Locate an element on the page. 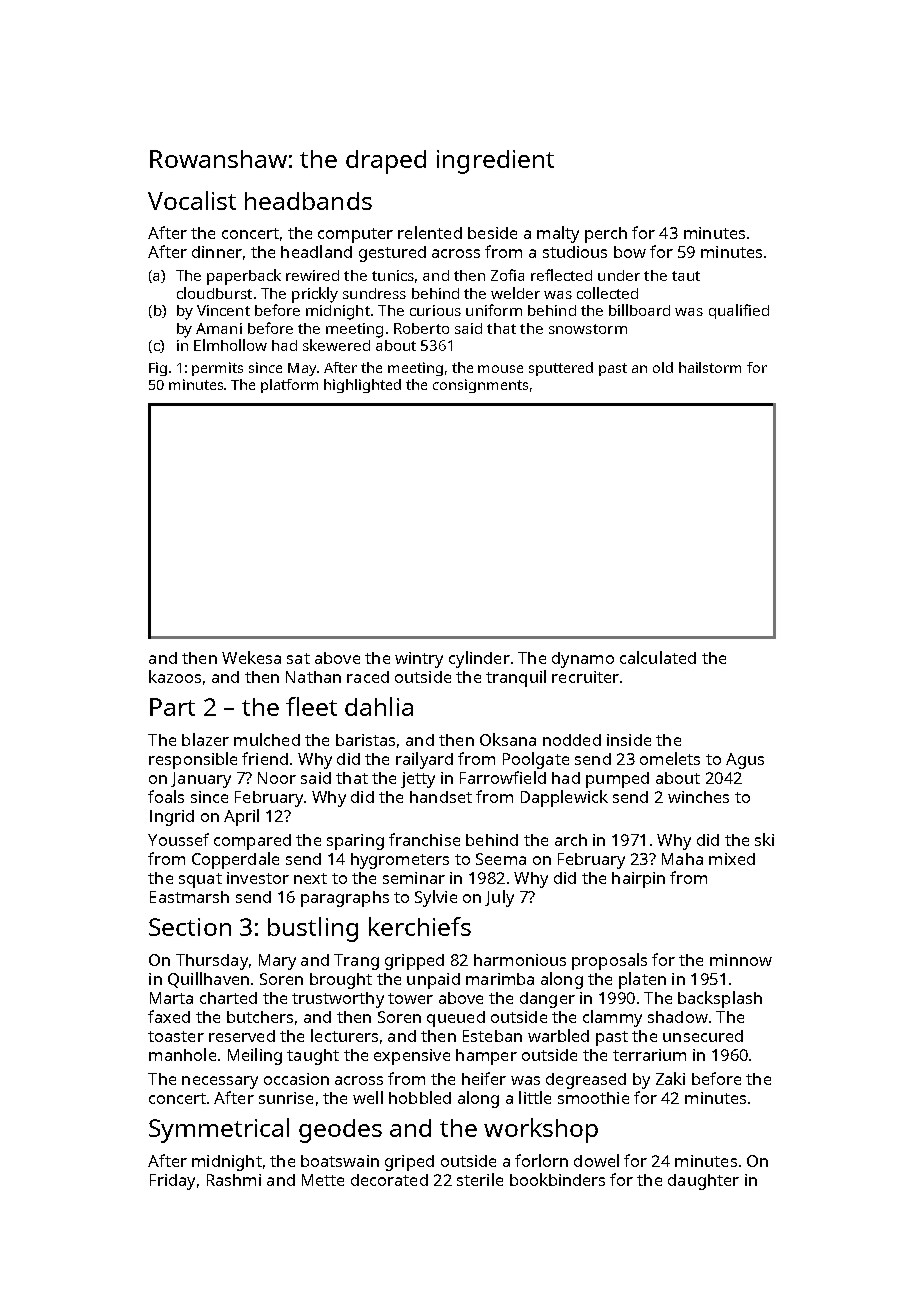 This document has height=1311, width=924. tunics is located at coordinates (393, 275).
